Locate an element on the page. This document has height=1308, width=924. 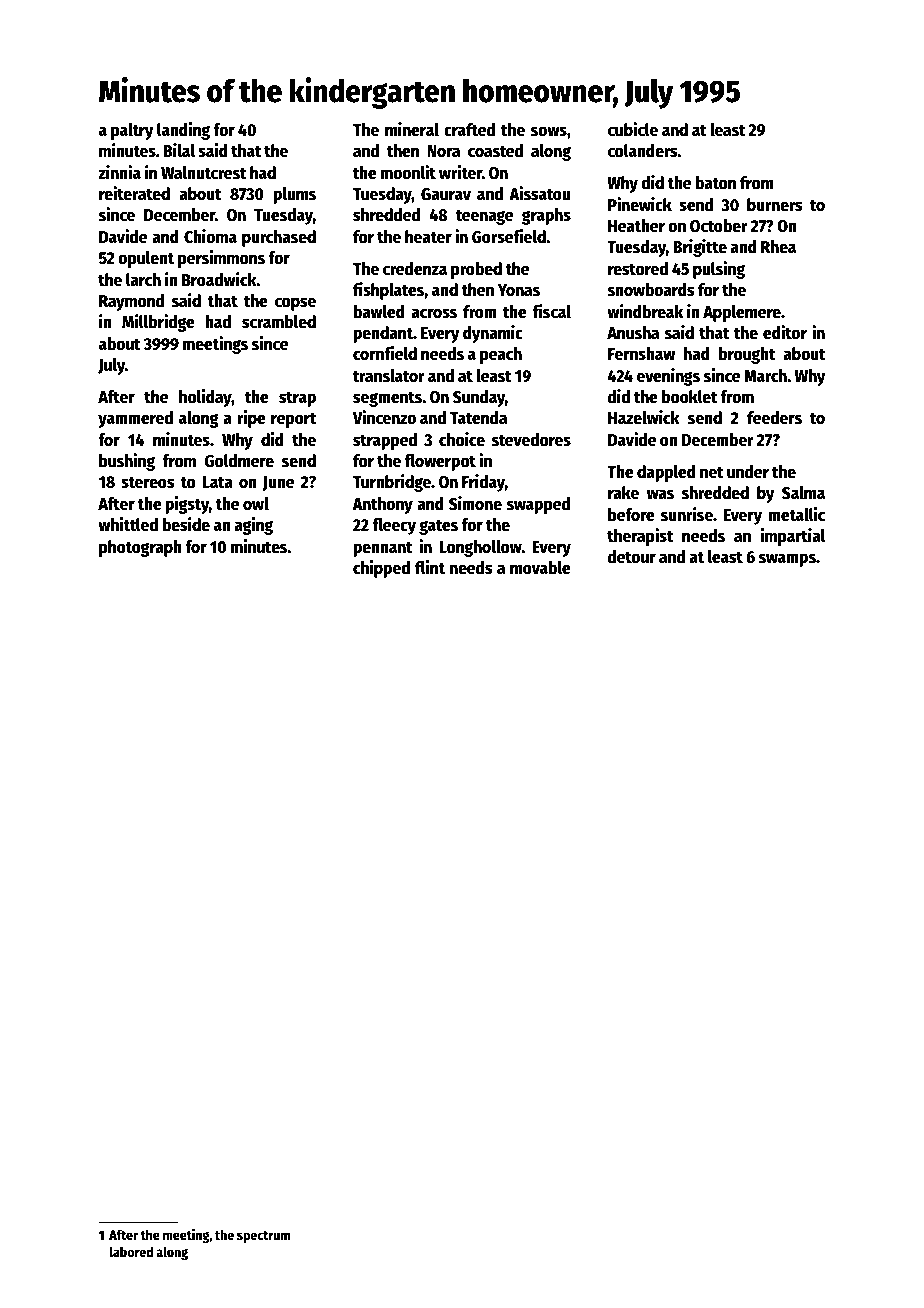
photograph is located at coordinates (140, 548).
